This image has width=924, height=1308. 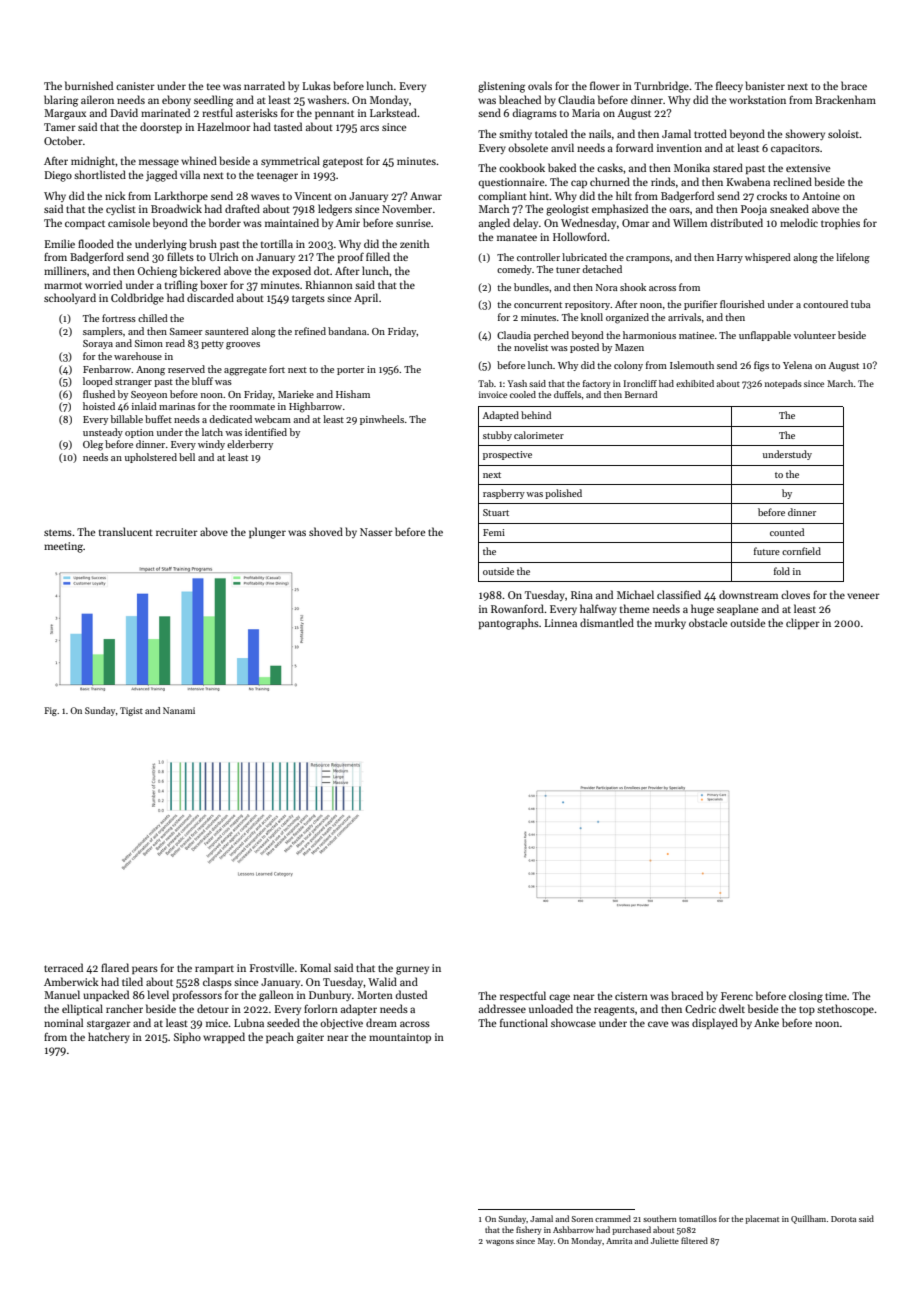 What do you see at coordinates (737, 996) in the image?
I see `Ferenc` at bounding box center [737, 996].
